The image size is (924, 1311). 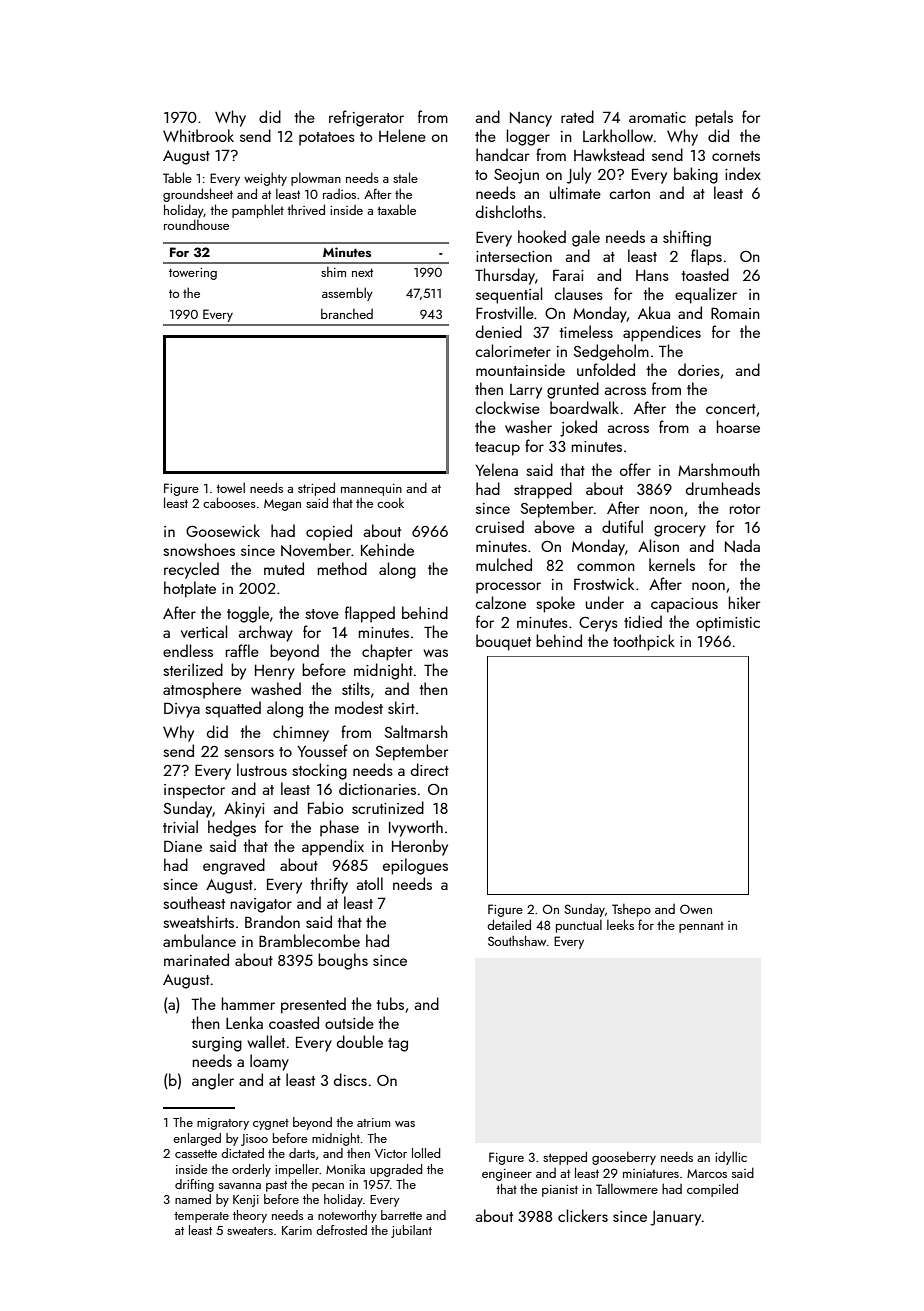 I want to click on towel, so click(x=230, y=487).
